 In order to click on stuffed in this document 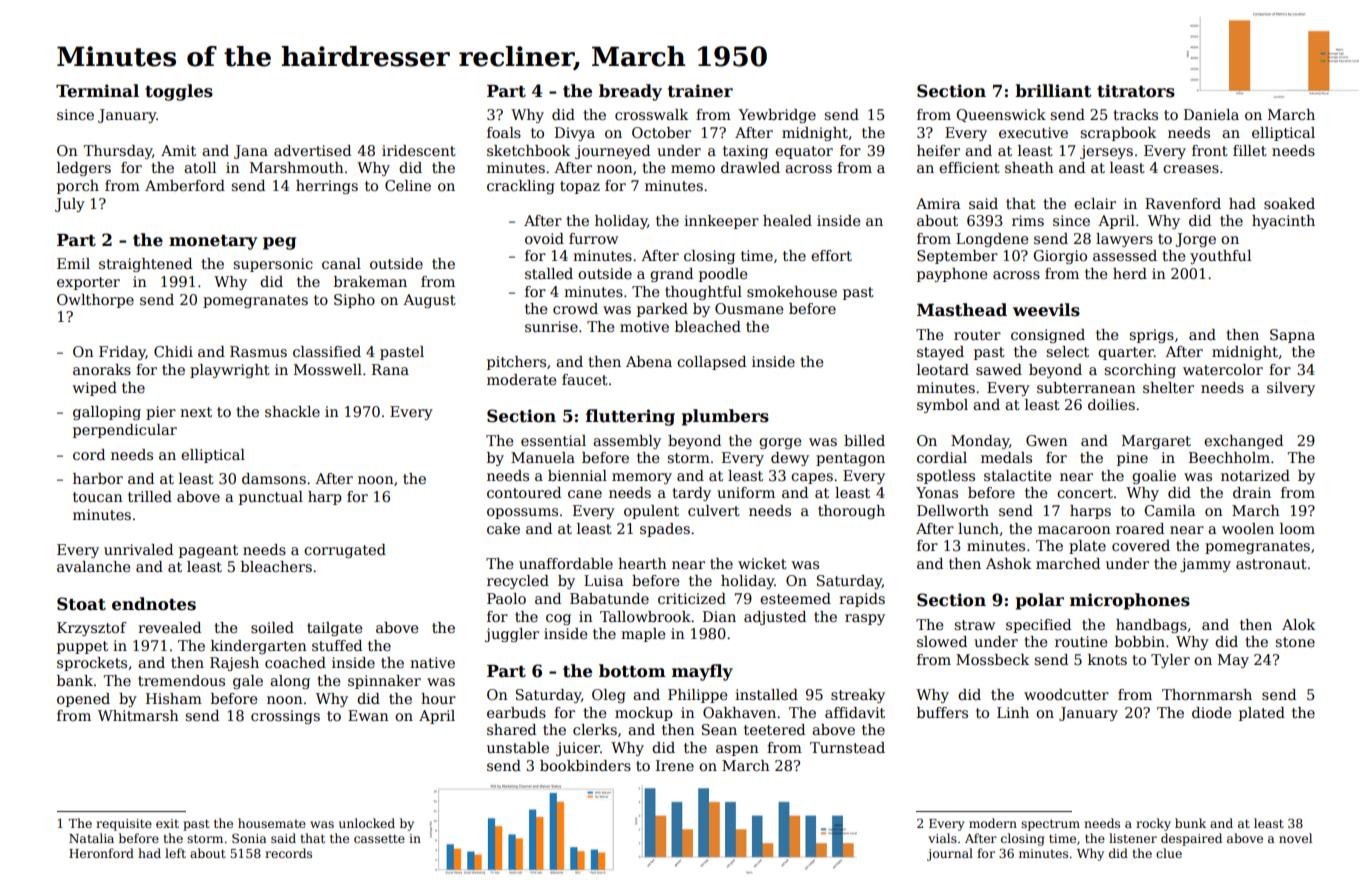, I will do `click(337, 645)`.
